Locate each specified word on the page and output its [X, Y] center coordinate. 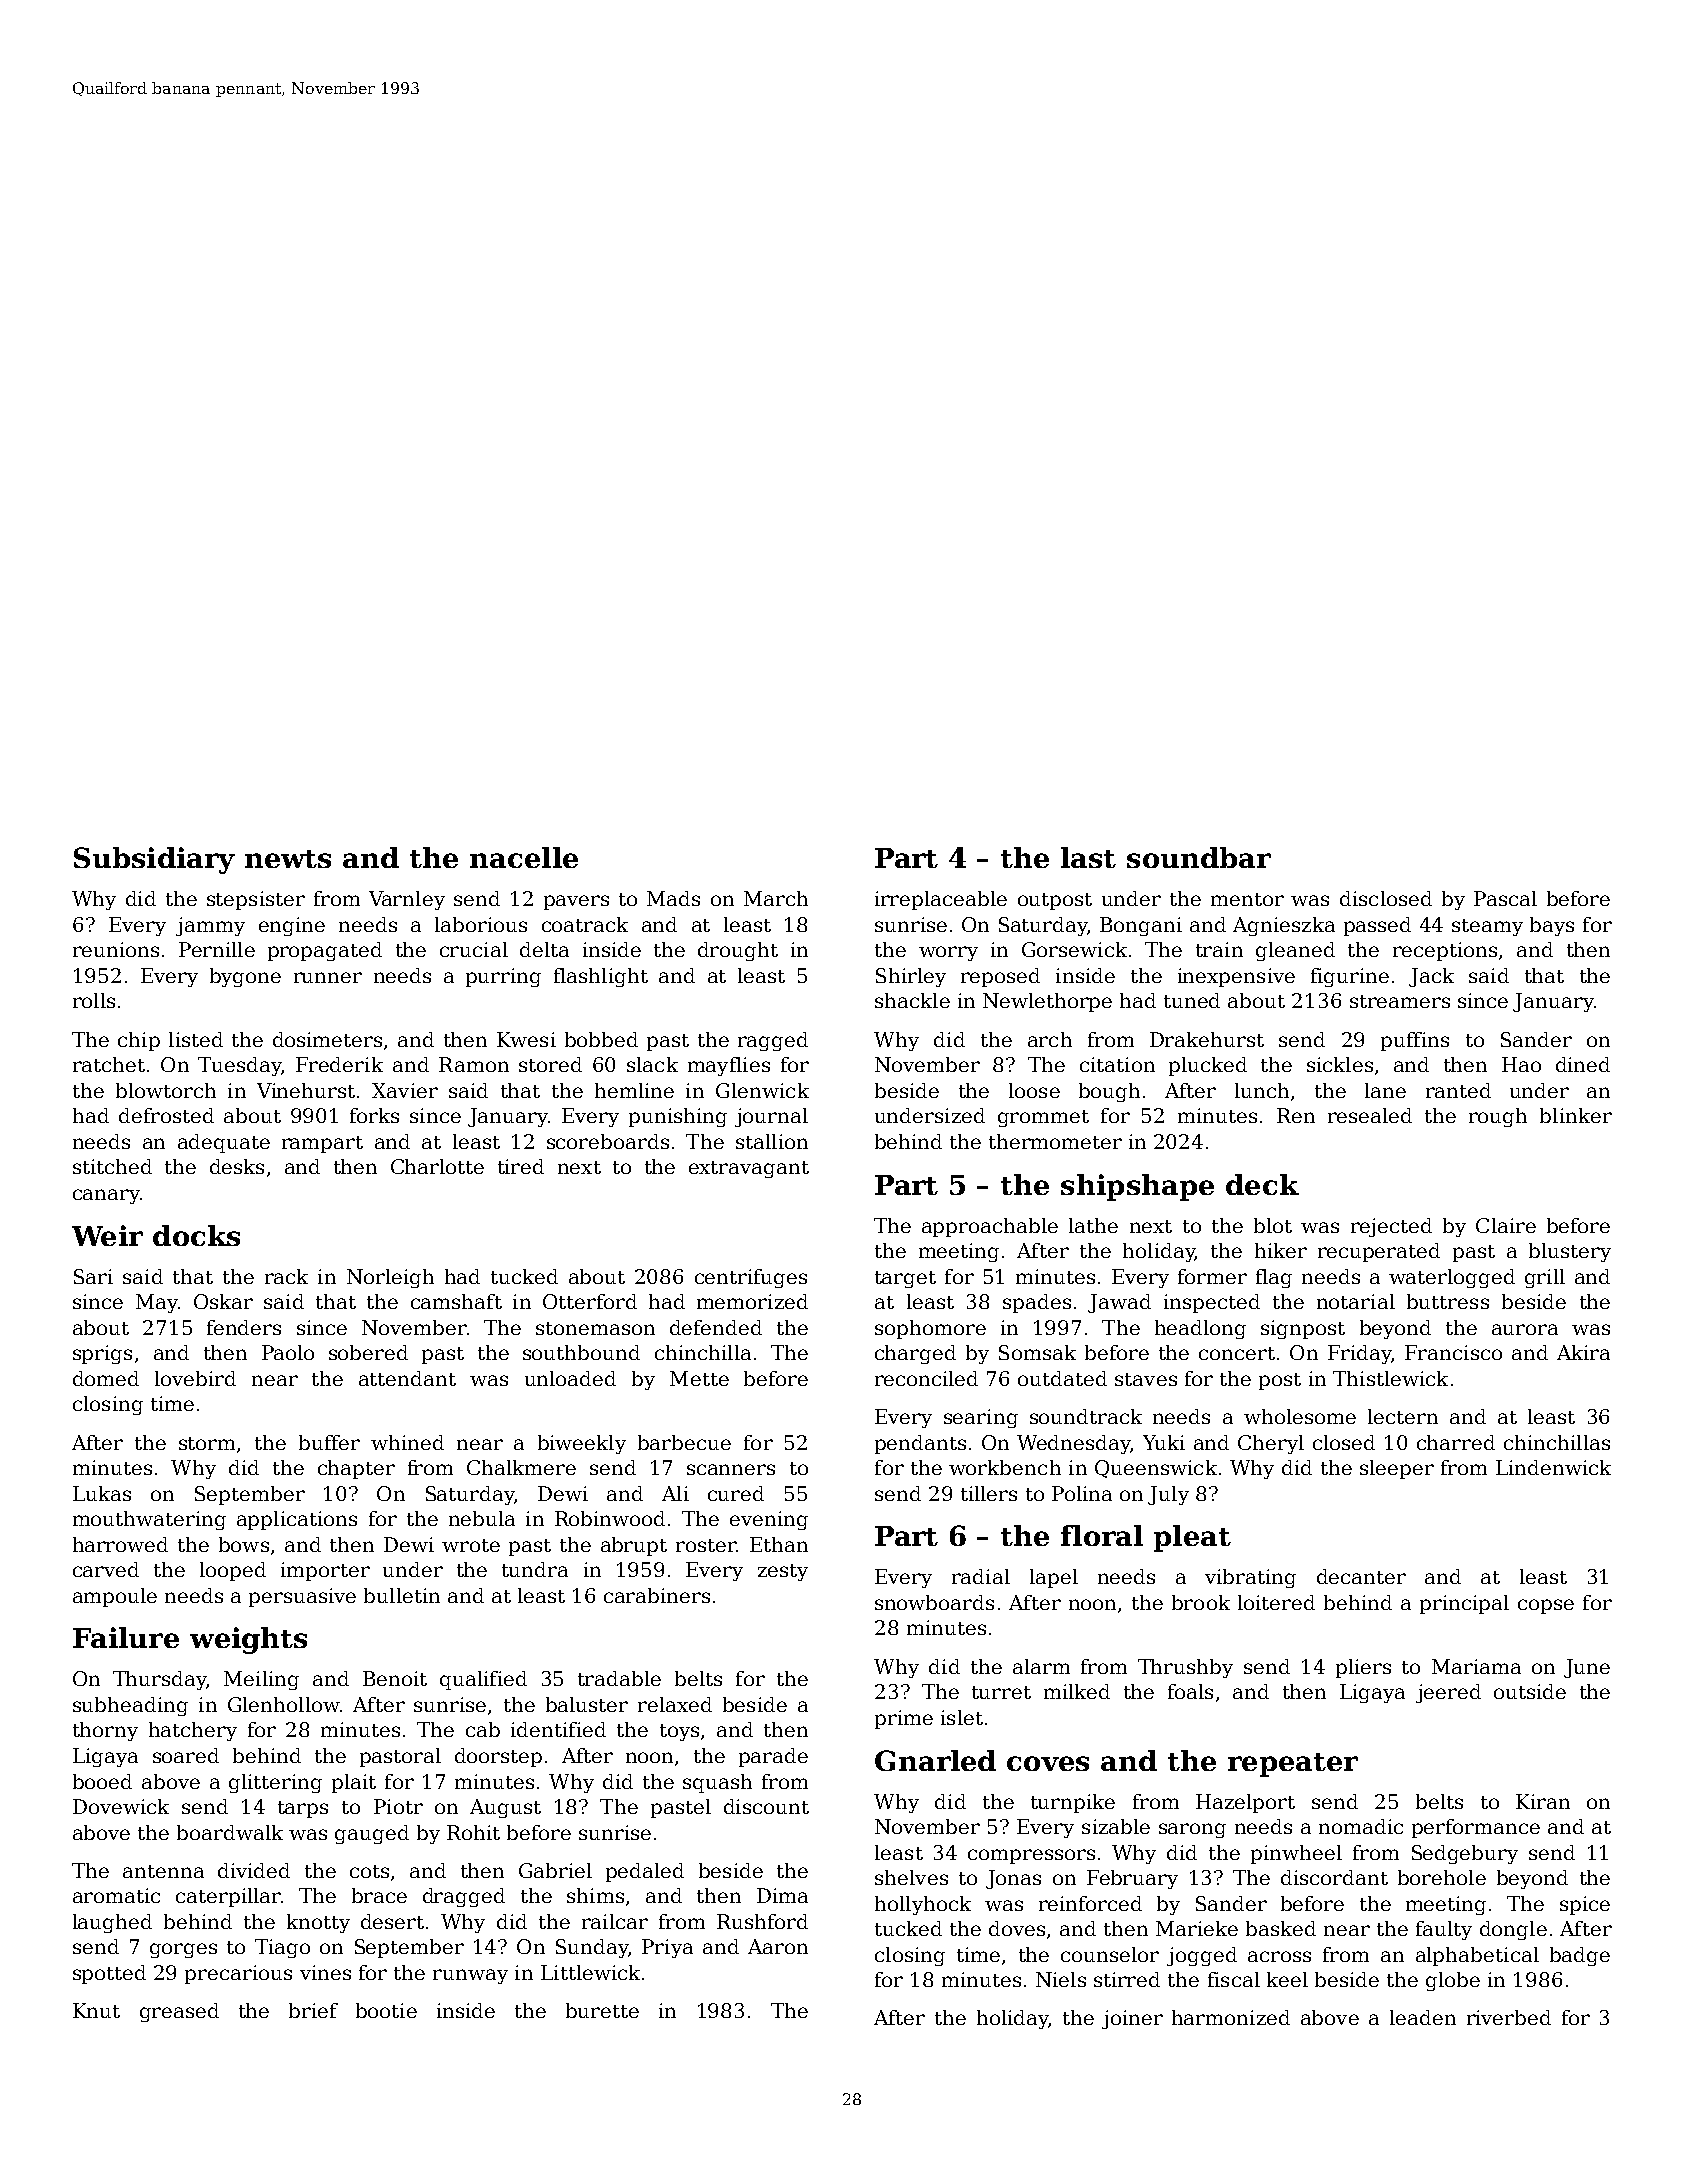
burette [602, 2010]
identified [558, 1729]
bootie [386, 2010]
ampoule [115, 1597]
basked [1281, 1928]
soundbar [1199, 857]
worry [948, 953]
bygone [245, 977]
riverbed [1509, 2017]
